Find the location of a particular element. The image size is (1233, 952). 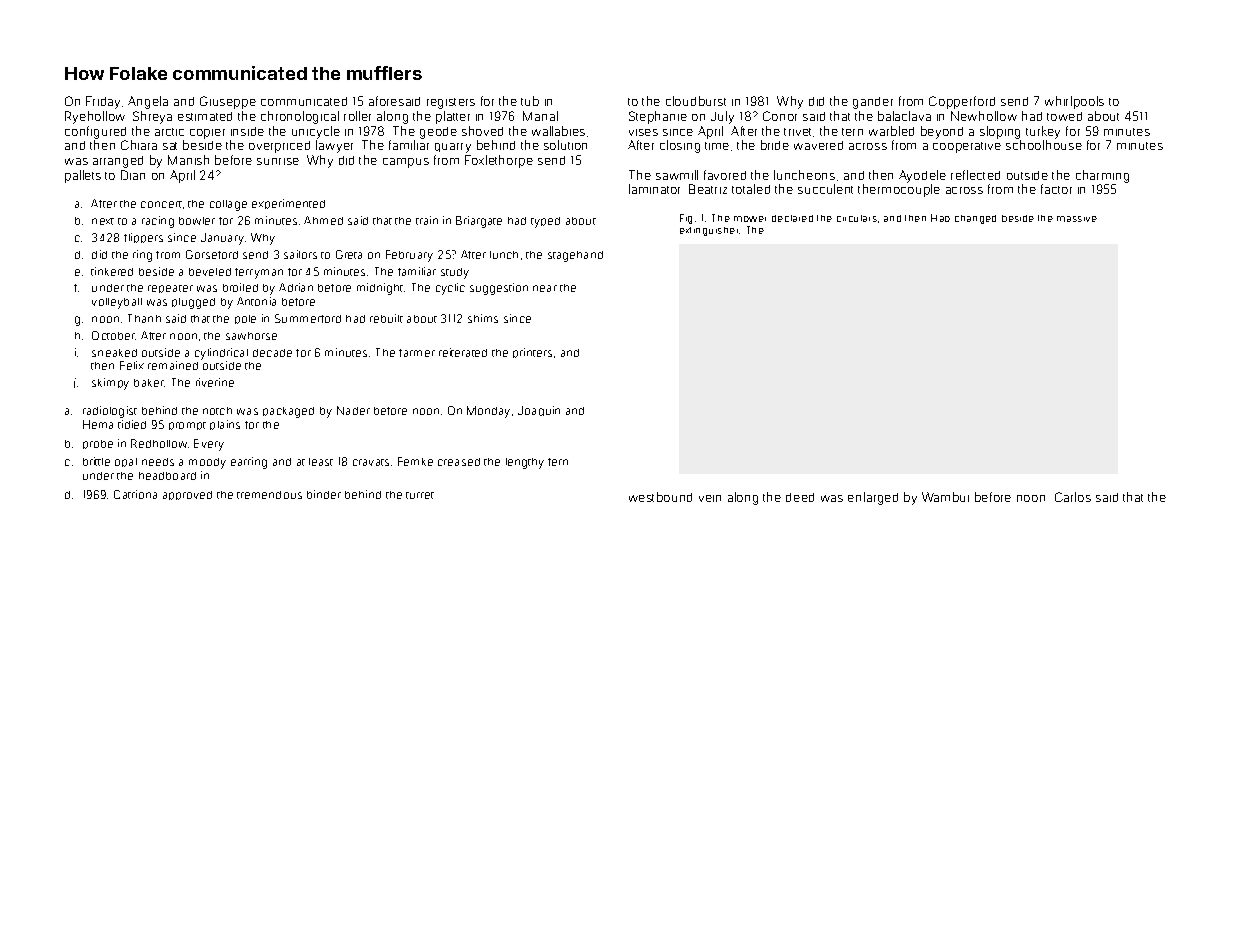

decade is located at coordinates (272, 353).
